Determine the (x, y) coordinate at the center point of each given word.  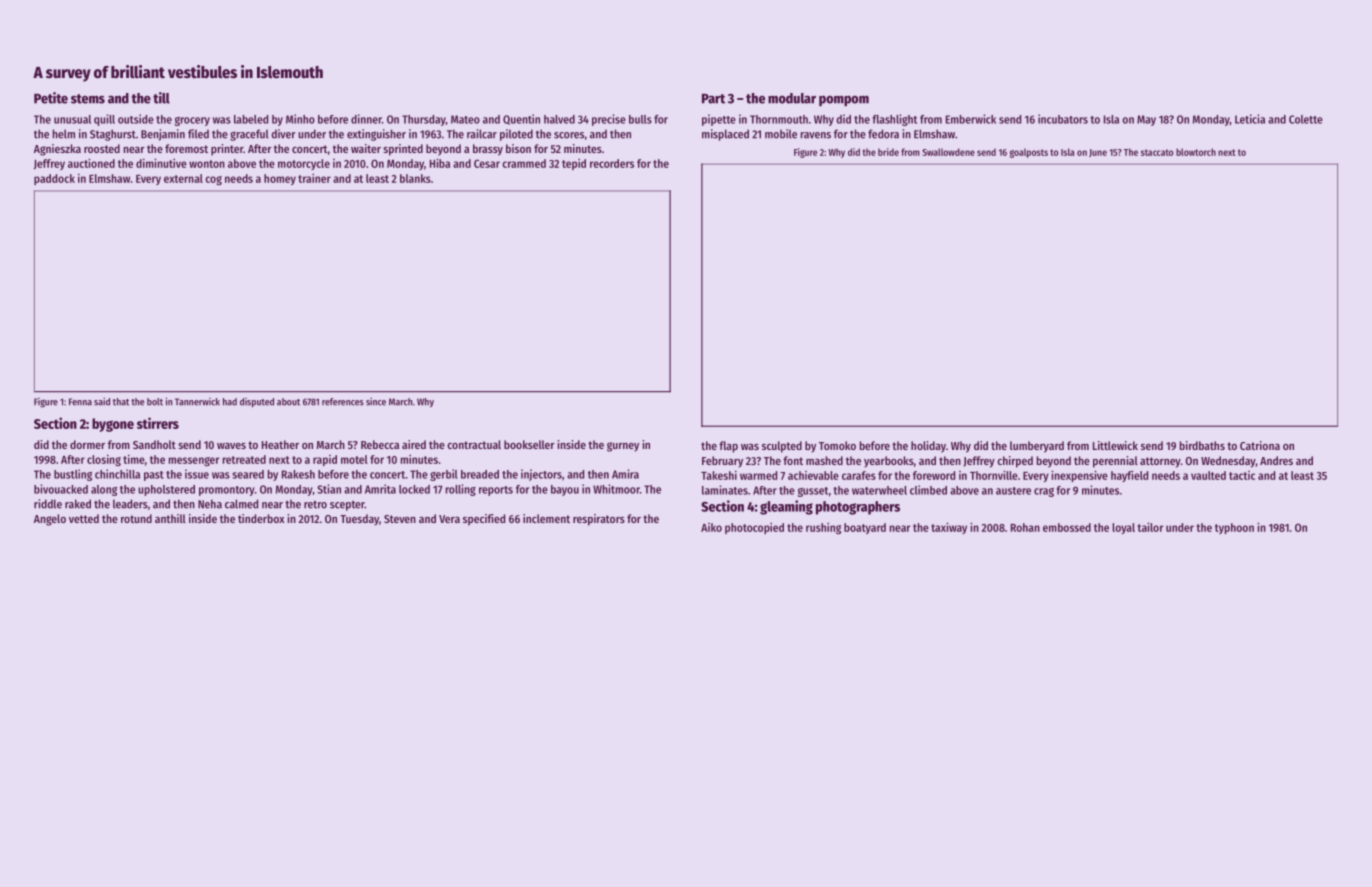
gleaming (786, 507)
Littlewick (1115, 445)
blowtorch (1196, 152)
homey (280, 179)
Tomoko (837, 445)
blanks (415, 178)
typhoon (1234, 528)
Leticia (1250, 119)
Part (713, 99)
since (376, 401)
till (161, 98)
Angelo (50, 520)
